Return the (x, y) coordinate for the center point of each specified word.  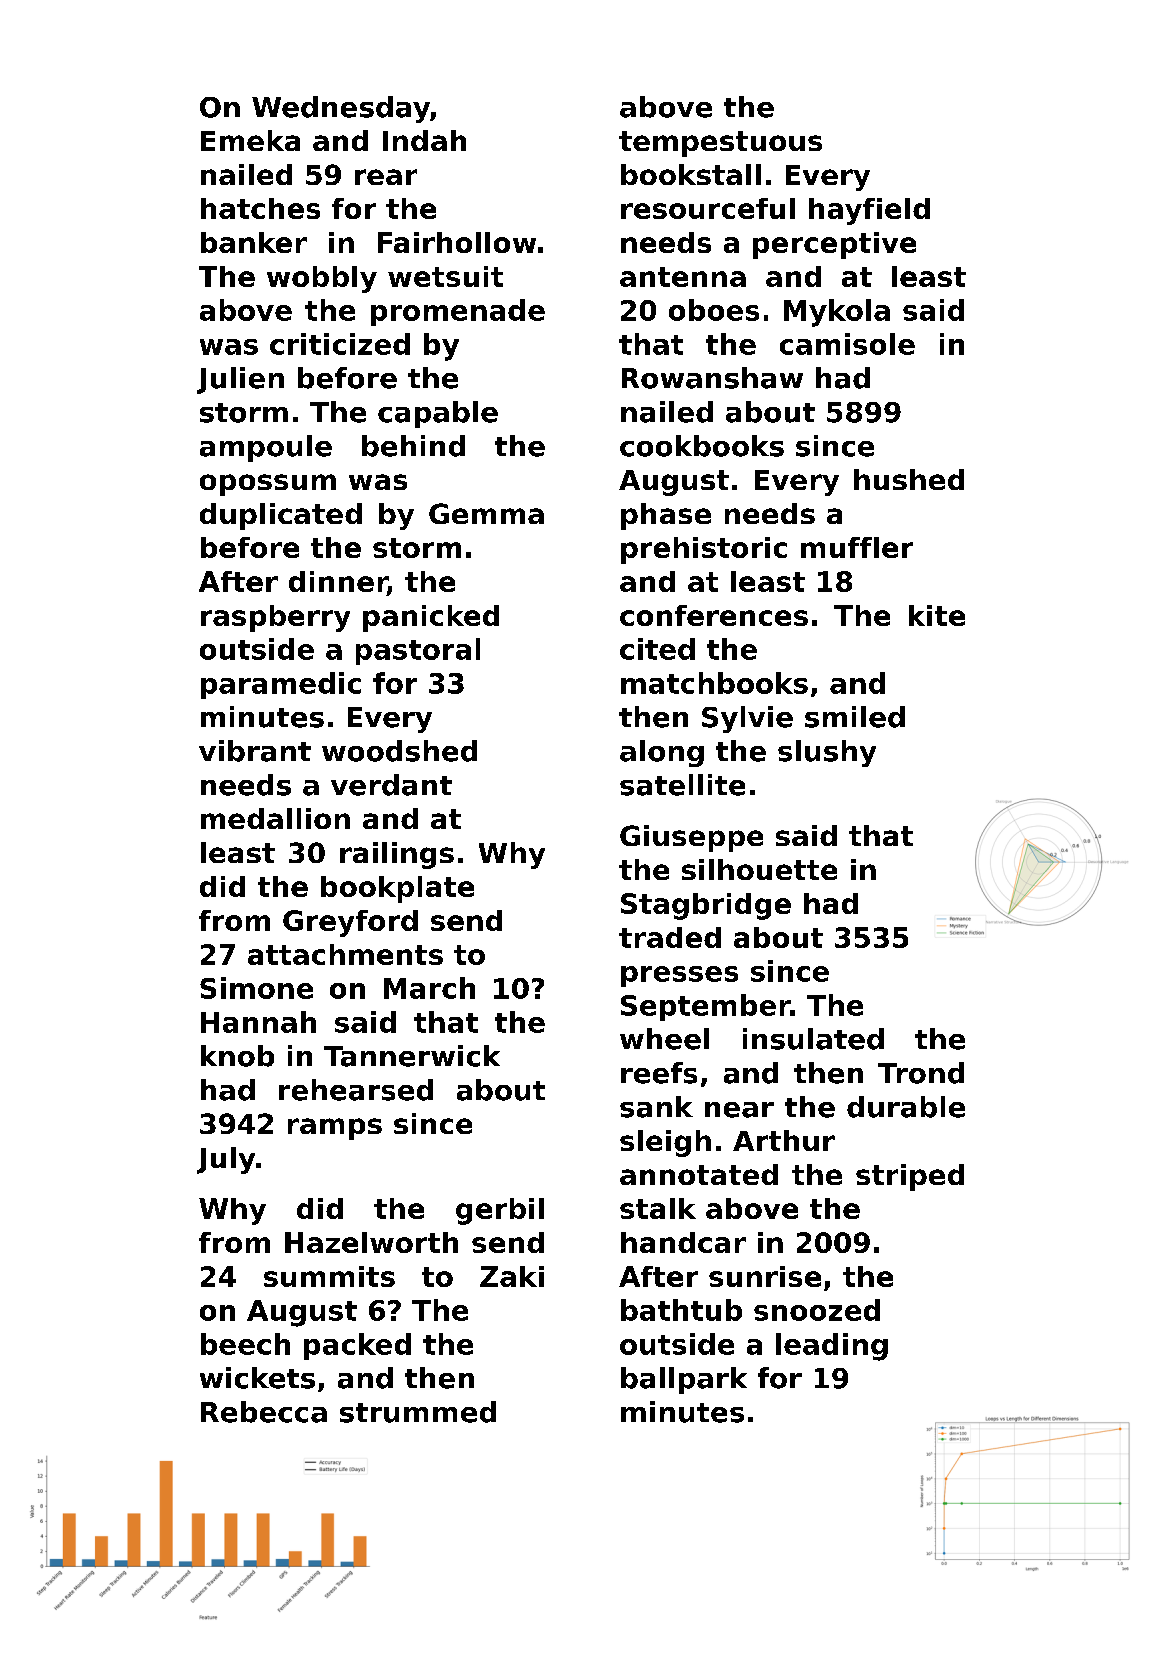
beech (245, 1344)
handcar (683, 1242)
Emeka (250, 140)
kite (937, 615)
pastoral (418, 651)
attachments (345, 954)
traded (670, 937)
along (662, 753)
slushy (827, 753)
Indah (424, 140)
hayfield (869, 211)
